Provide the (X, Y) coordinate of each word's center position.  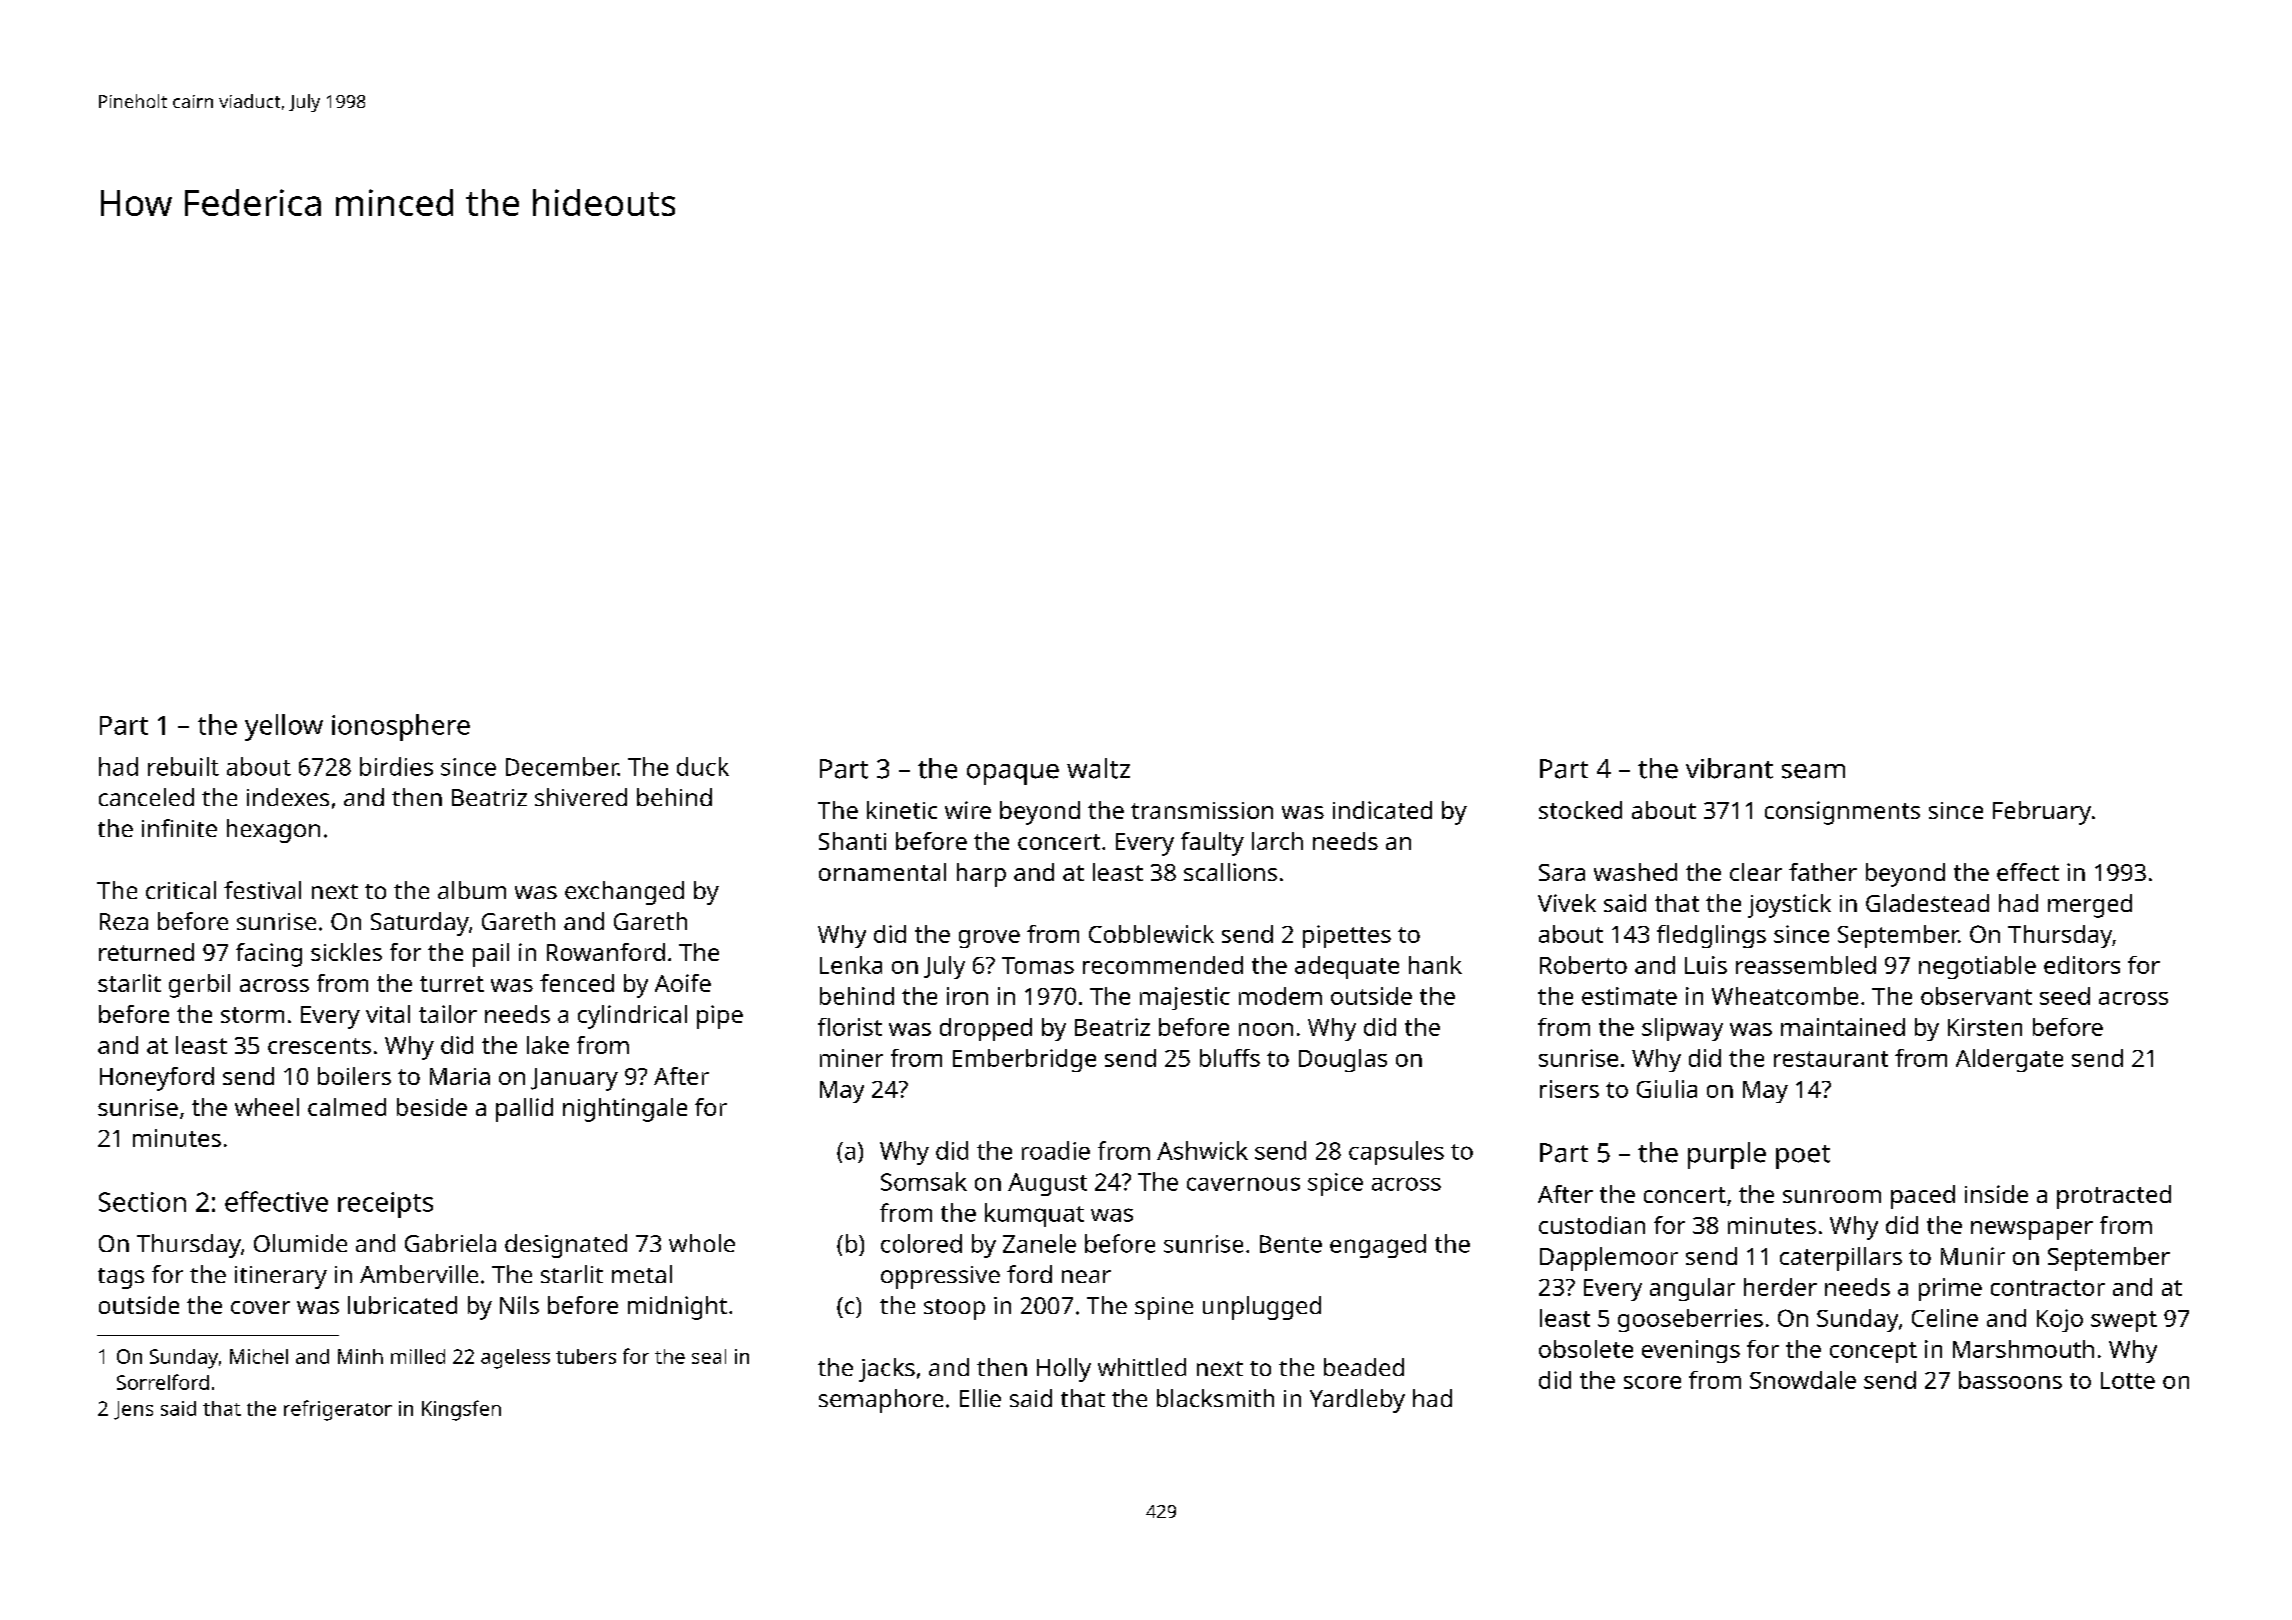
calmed (347, 1107)
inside (1996, 1194)
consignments (1842, 813)
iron (967, 996)
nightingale (625, 1110)
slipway (1682, 1029)
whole (702, 1243)
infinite (179, 828)
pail (491, 955)
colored (921, 1243)
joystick (1789, 906)
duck (703, 766)
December (562, 766)
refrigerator (338, 1410)
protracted (2114, 1197)
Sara (1562, 872)
